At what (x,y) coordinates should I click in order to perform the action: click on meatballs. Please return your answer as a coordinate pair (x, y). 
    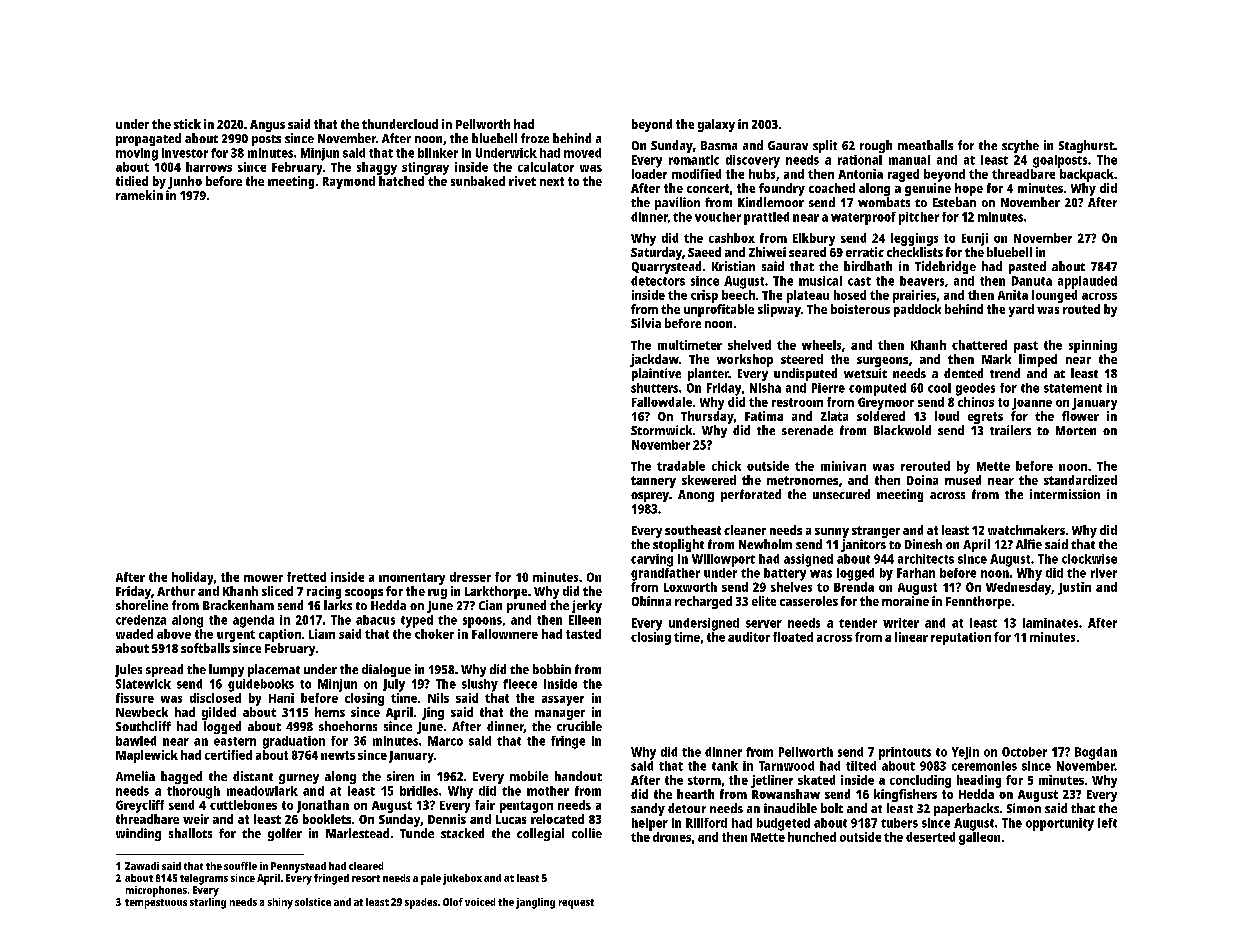
    Looking at the image, I should click on (925, 145).
